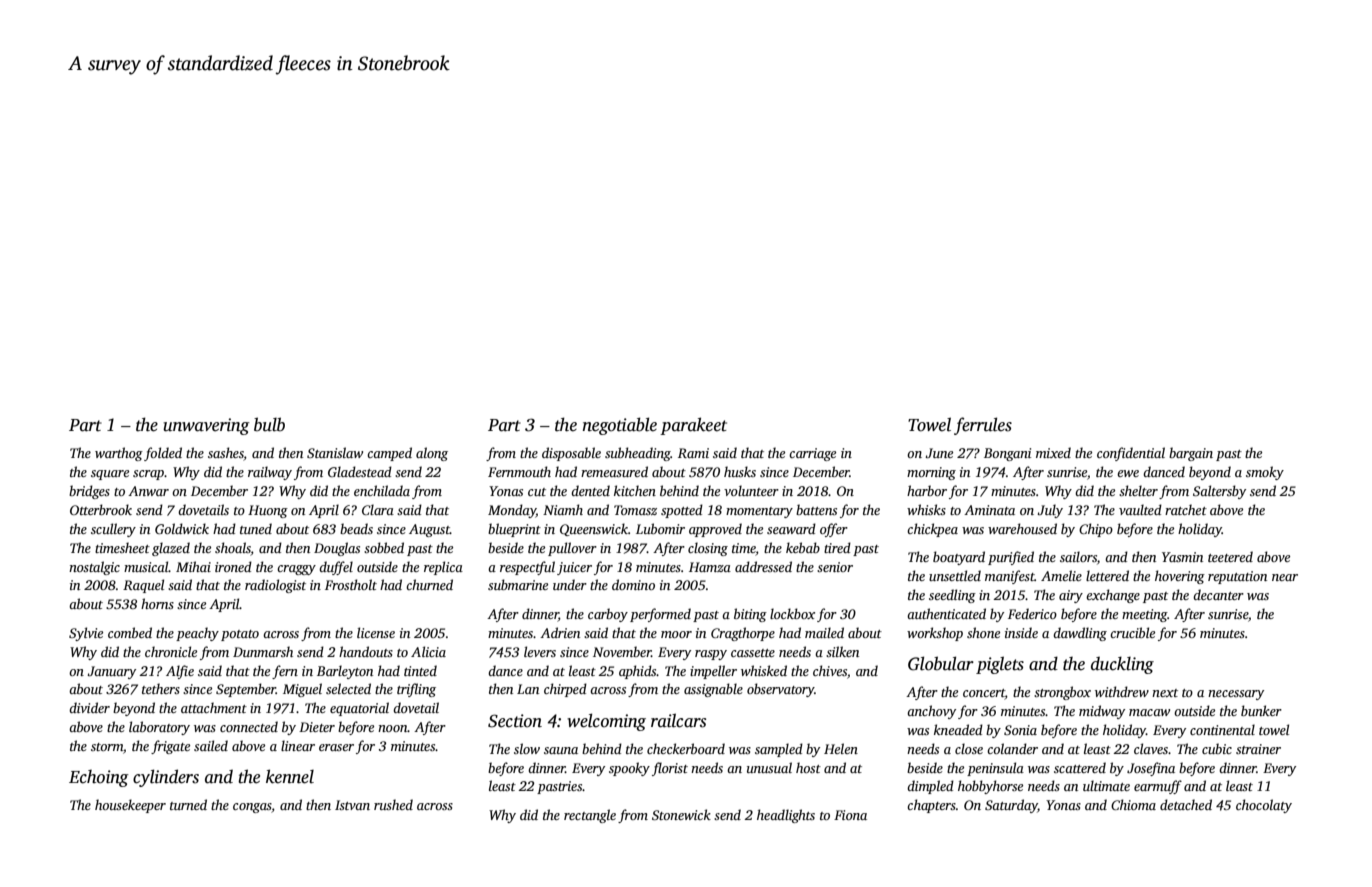  I want to click on negotiable, so click(620, 426).
